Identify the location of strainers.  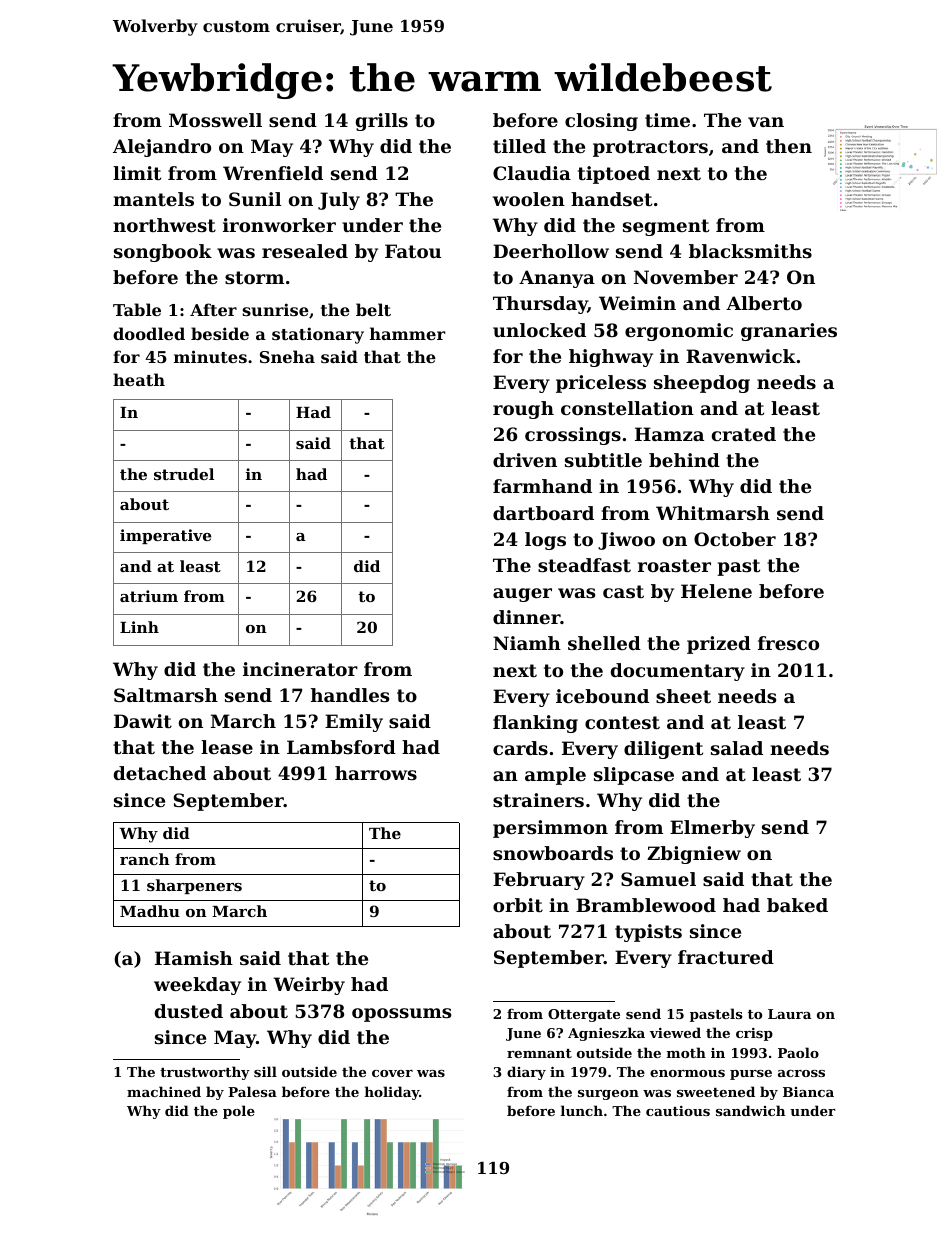
(538, 800).
